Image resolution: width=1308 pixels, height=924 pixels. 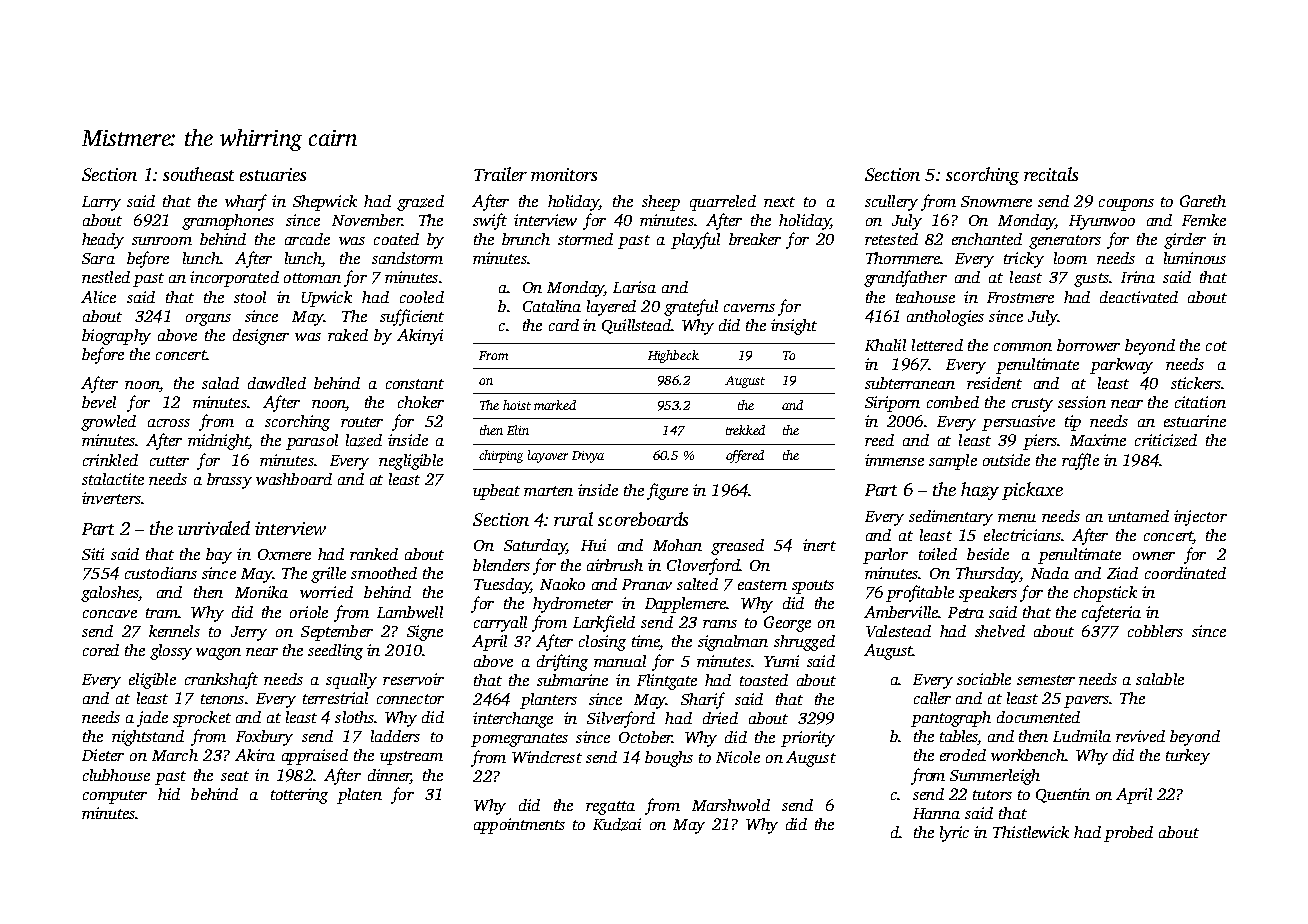 What do you see at coordinates (1203, 201) in the screenshot?
I see `Gareth` at bounding box center [1203, 201].
